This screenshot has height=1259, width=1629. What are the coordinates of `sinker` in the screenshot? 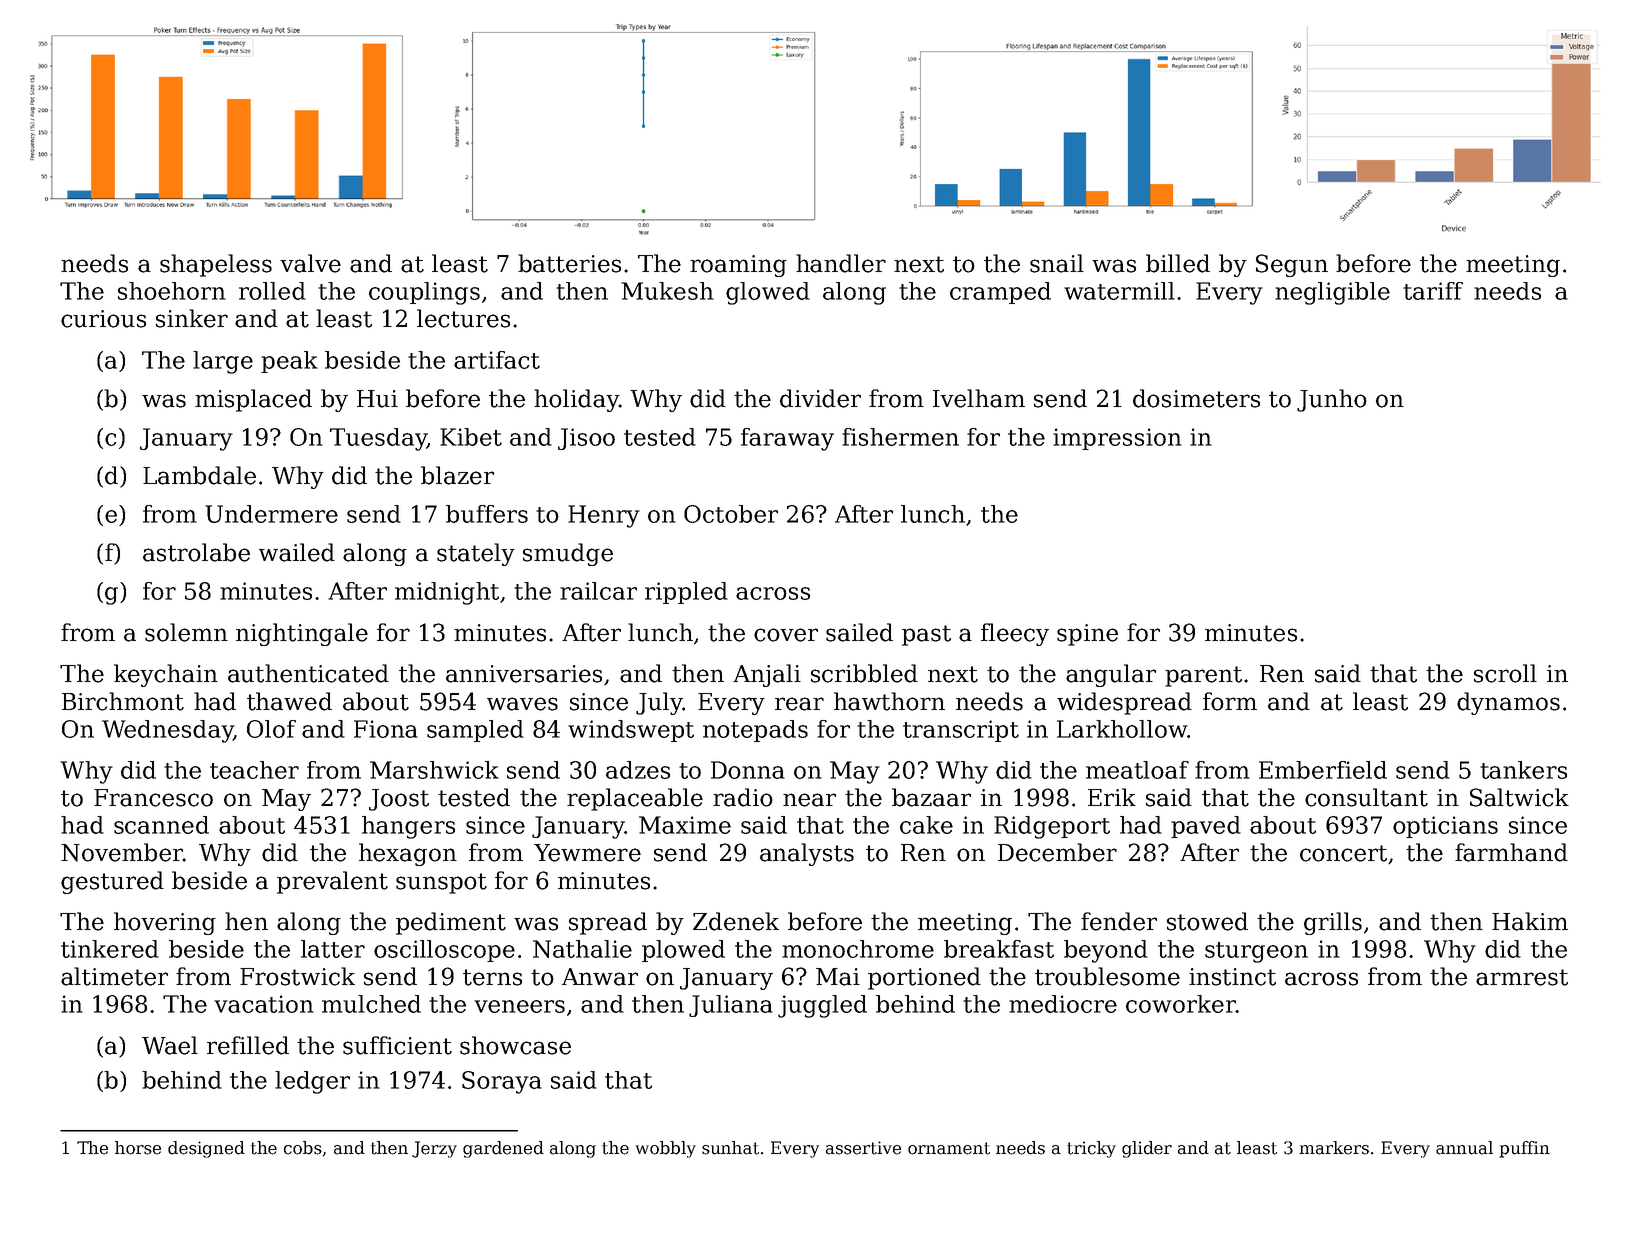 It's located at (192, 318).
